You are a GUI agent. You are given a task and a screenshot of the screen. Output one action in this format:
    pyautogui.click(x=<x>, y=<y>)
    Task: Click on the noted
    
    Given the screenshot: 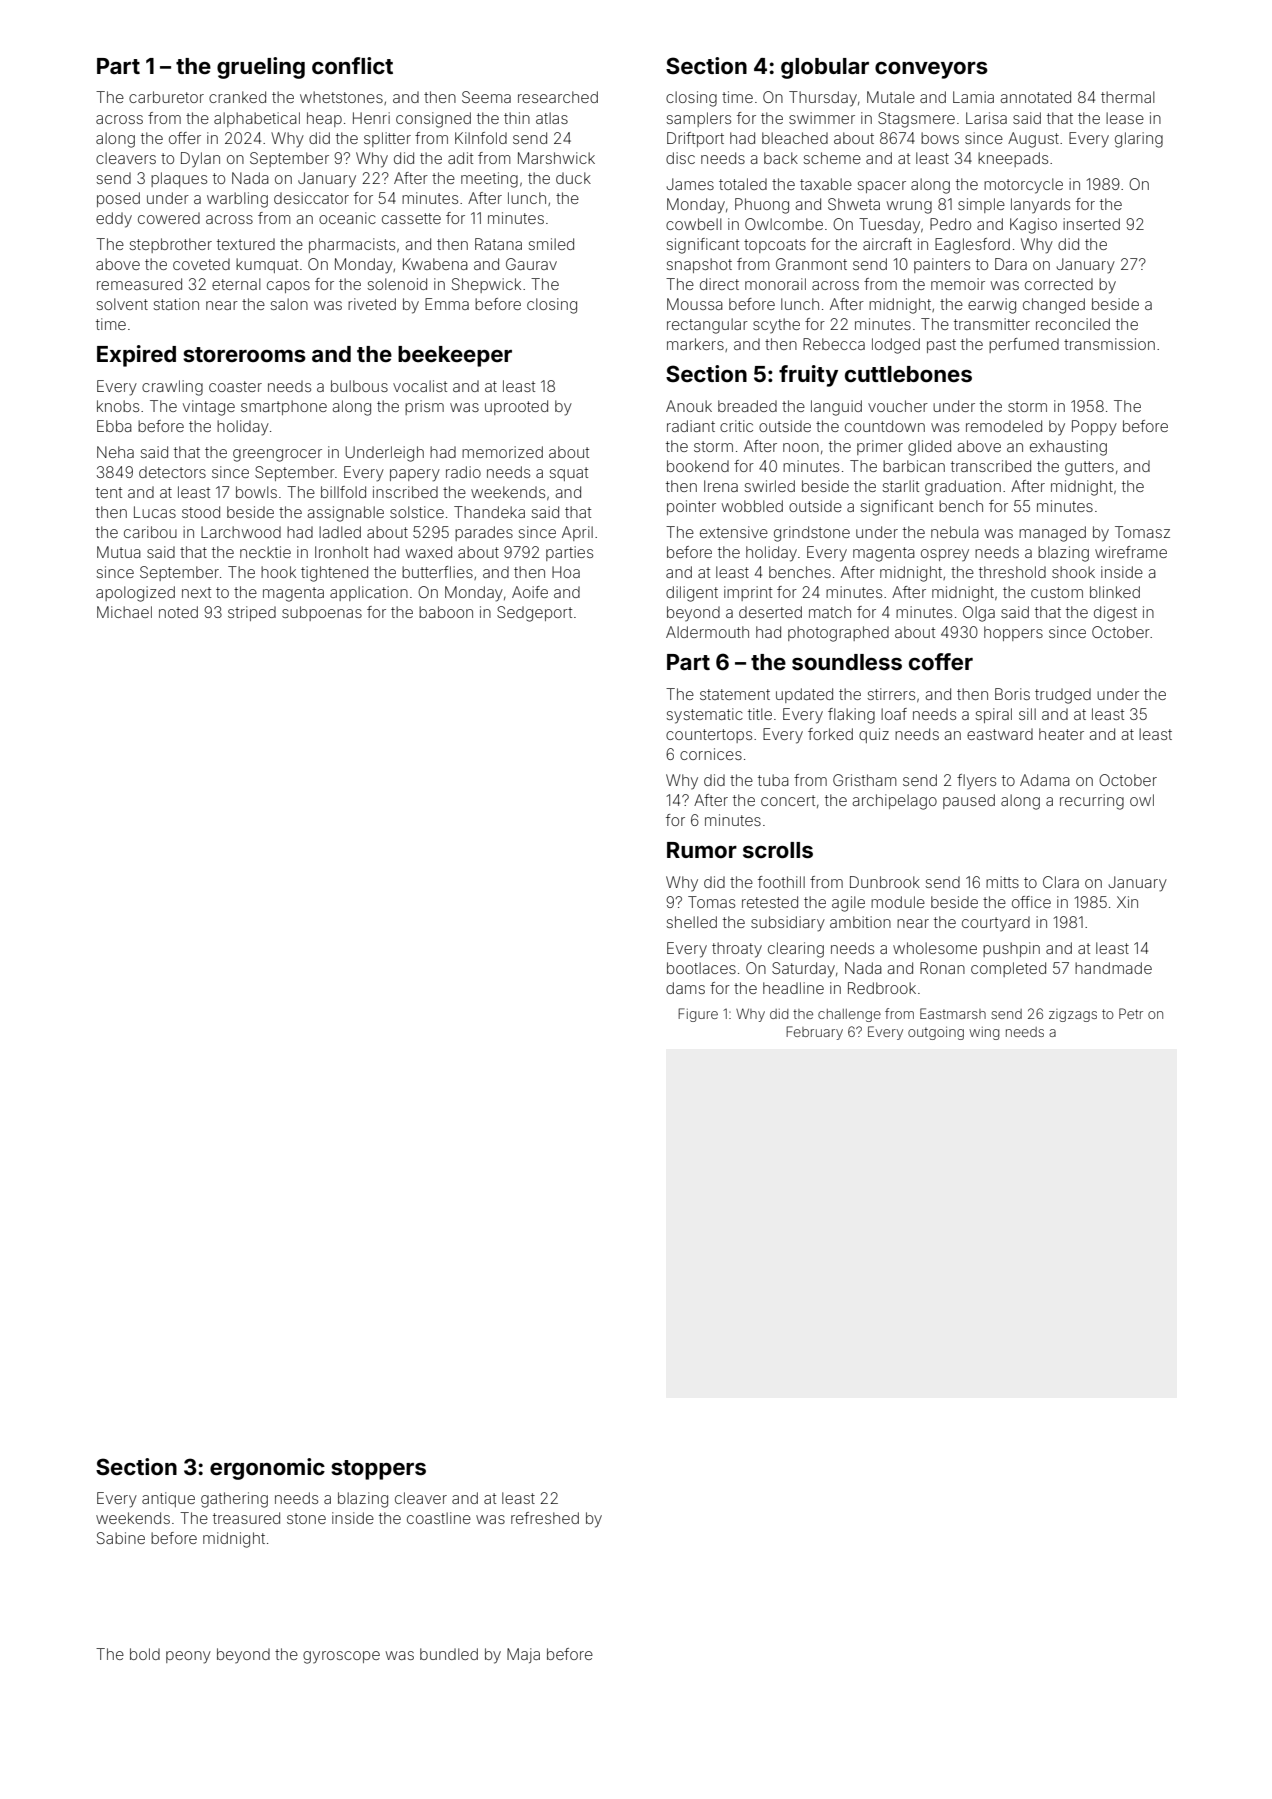 What is the action you would take?
    pyautogui.click(x=178, y=612)
